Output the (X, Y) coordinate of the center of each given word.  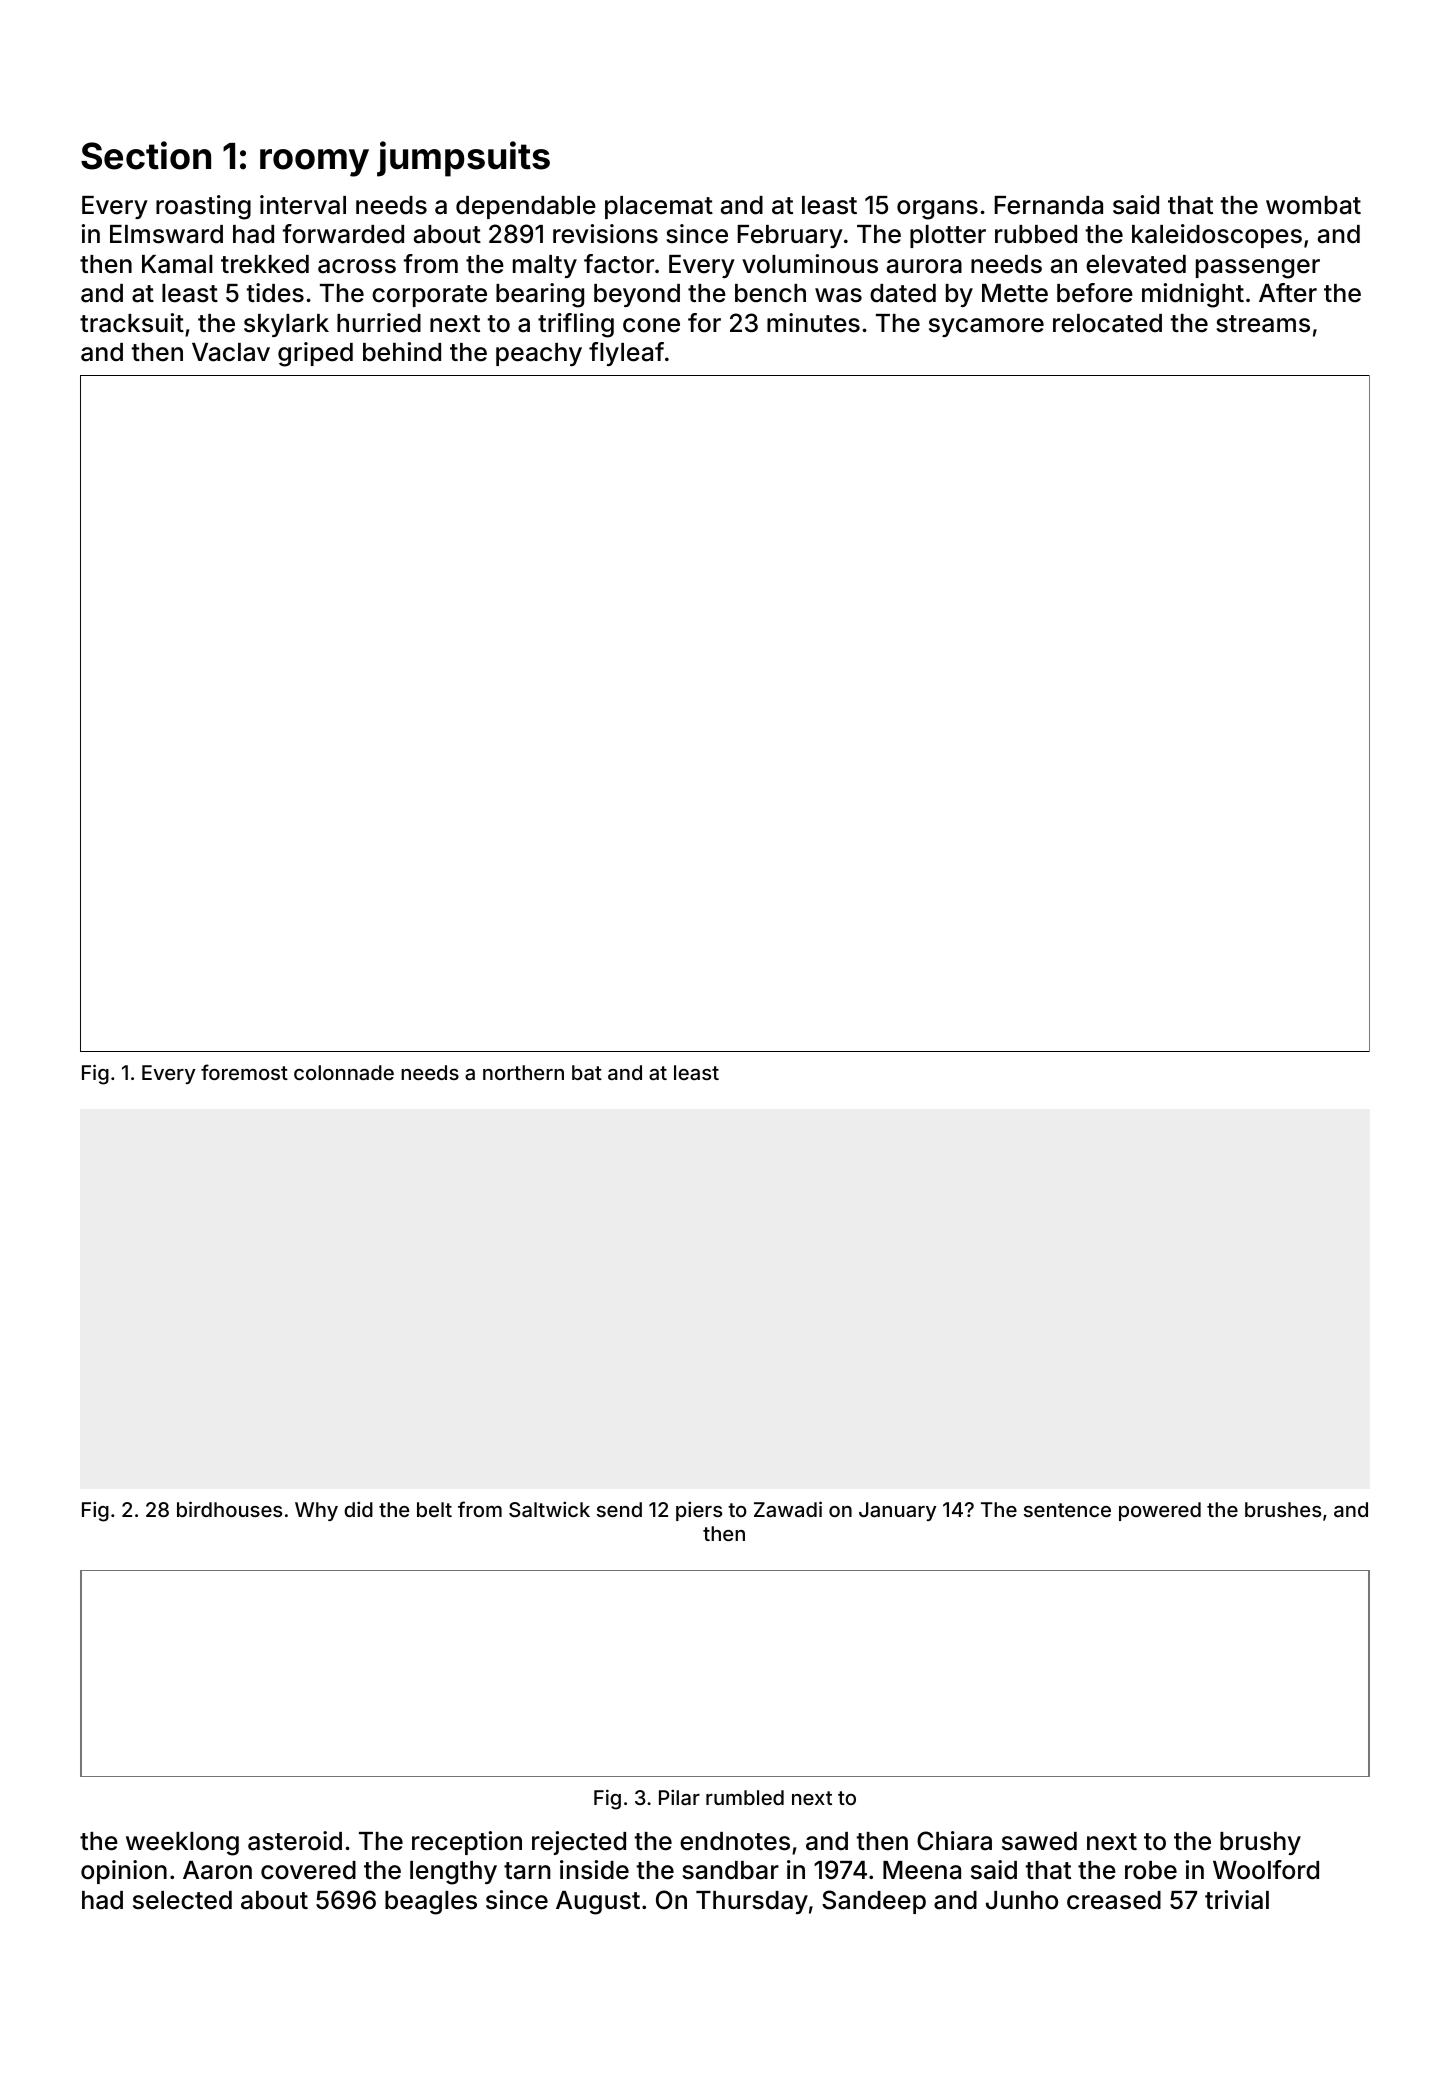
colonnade (344, 1072)
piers (699, 1511)
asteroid (295, 1841)
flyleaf (626, 354)
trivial (1237, 1900)
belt (434, 1509)
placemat (659, 207)
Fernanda (1049, 205)
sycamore (986, 327)
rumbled (745, 1797)
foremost (244, 1072)
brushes (1283, 1509)
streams (1263, 324)
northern (523, 1072)
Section (146, 155)
